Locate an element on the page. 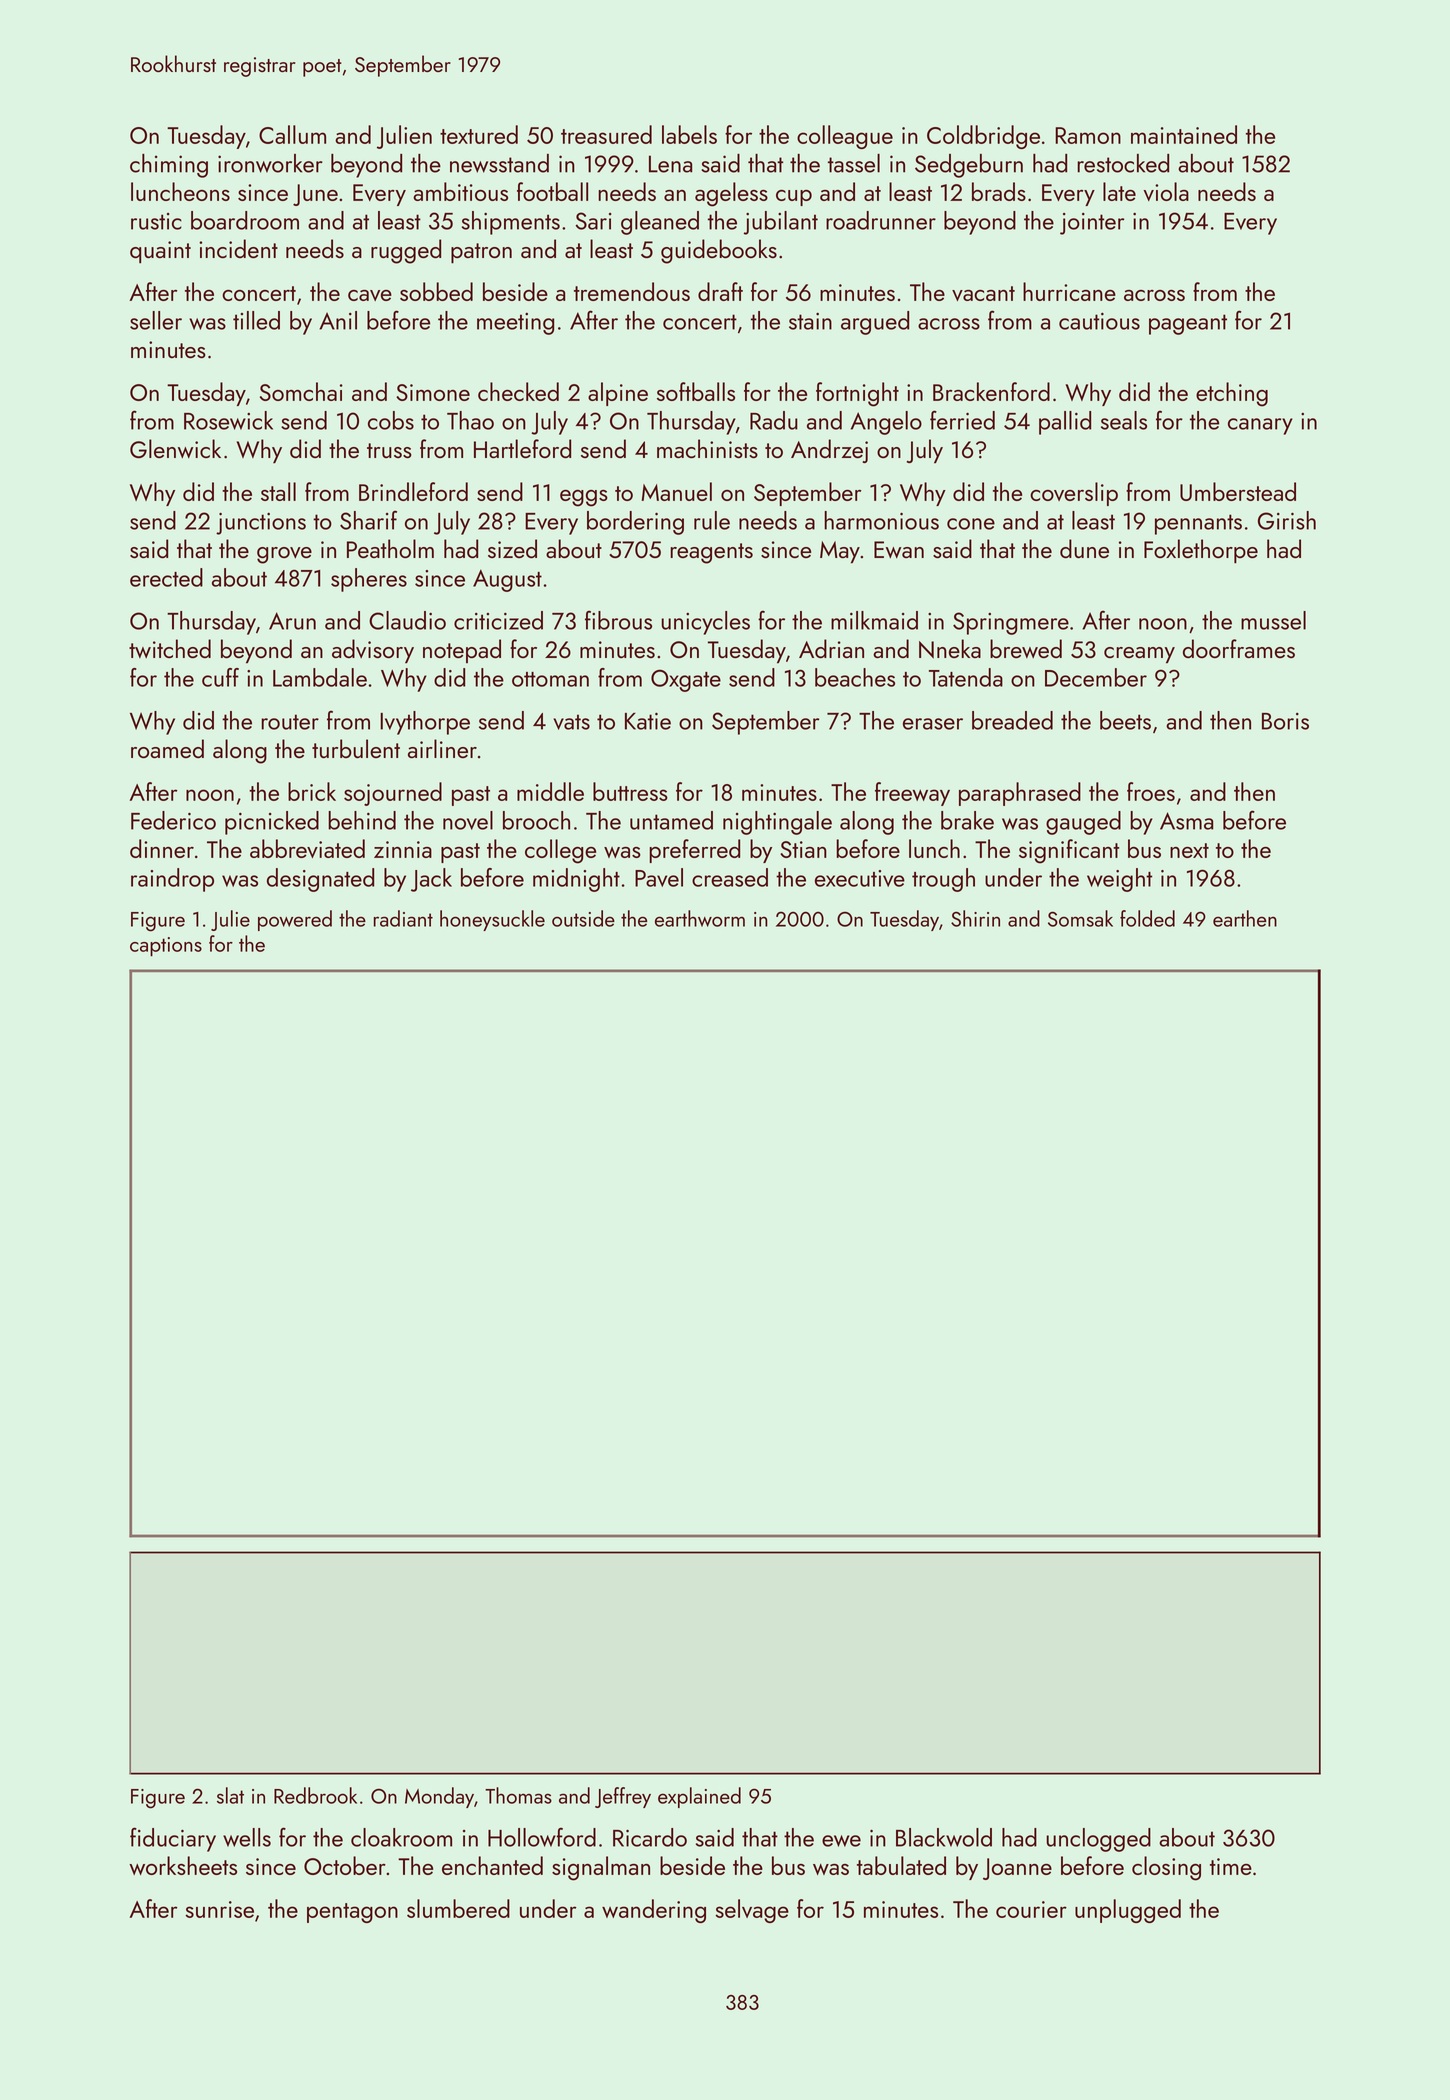 This image has height=2100, width=1450. next is located at coordinates (1189, 850).
